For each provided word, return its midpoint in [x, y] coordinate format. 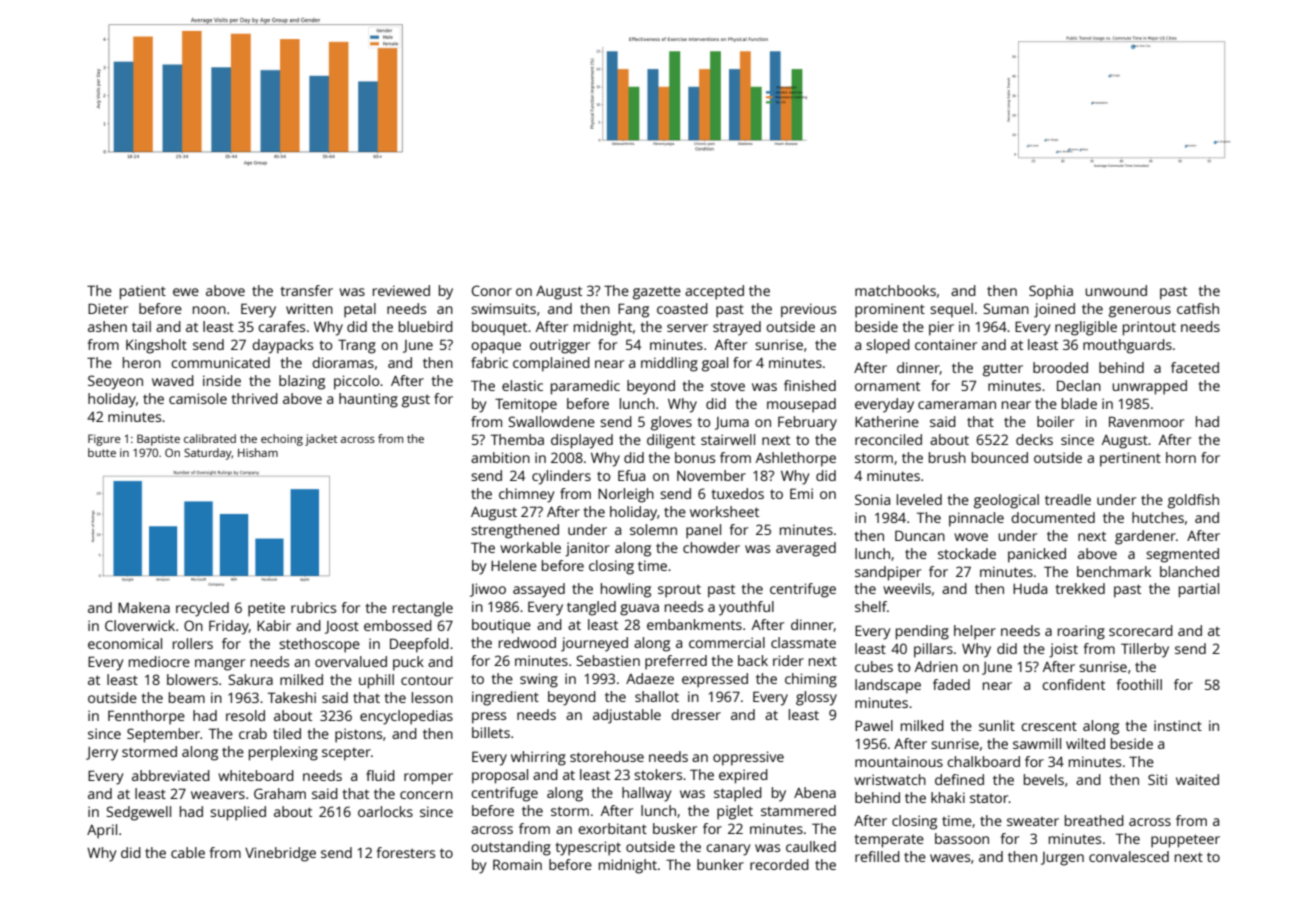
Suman [1006, 308]
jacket [321, 440]
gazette [657, 293]
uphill [376, 681]
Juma [732, 423]
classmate [803, 642]
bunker [720, 864]
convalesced [1129, 856]
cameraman [957, 405]
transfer [307, 290]
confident [1073, 684]
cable [188, 852]
